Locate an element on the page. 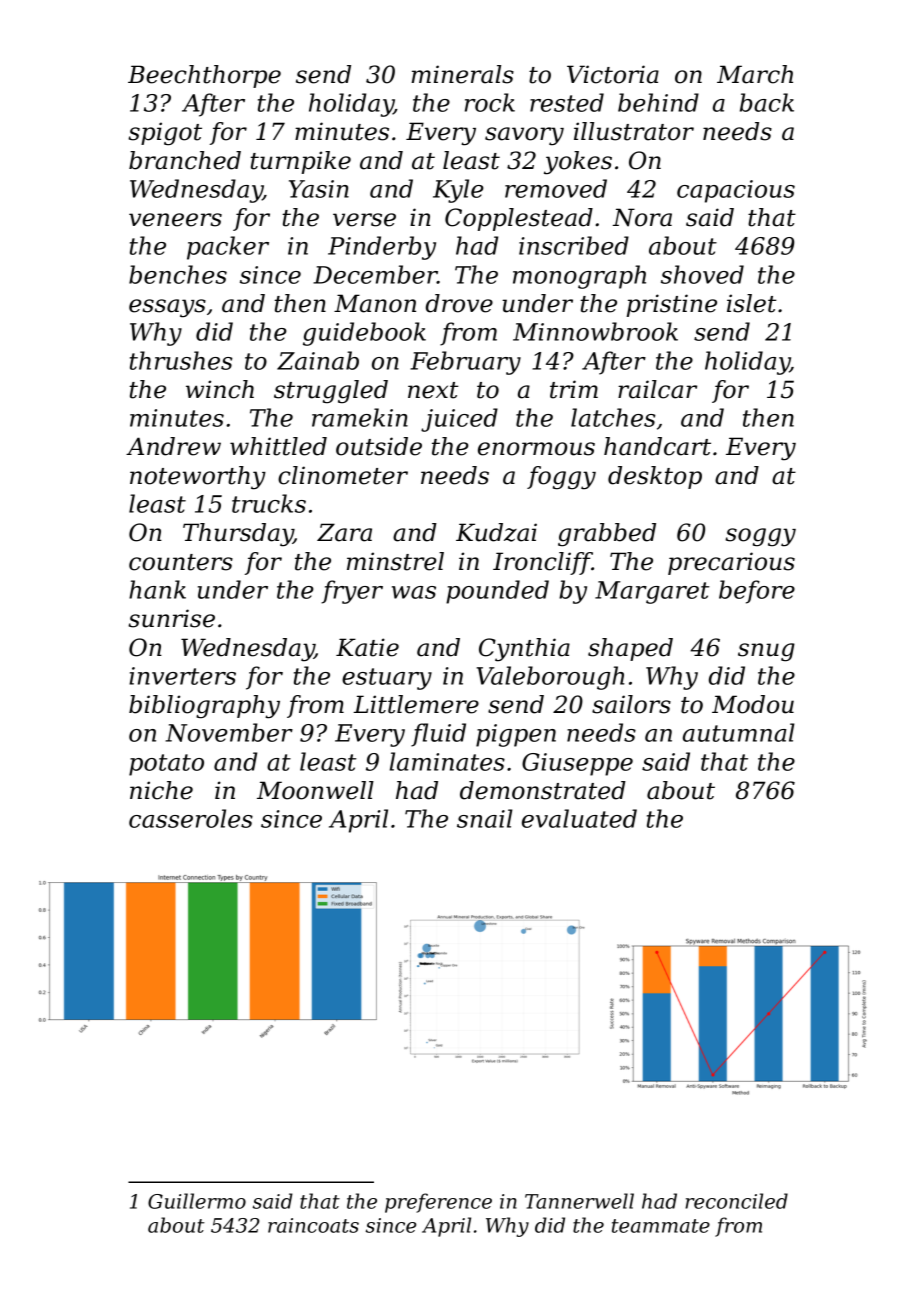 The width and height of the image is (924, 1311). packer is located at coordinates (228, 248).
